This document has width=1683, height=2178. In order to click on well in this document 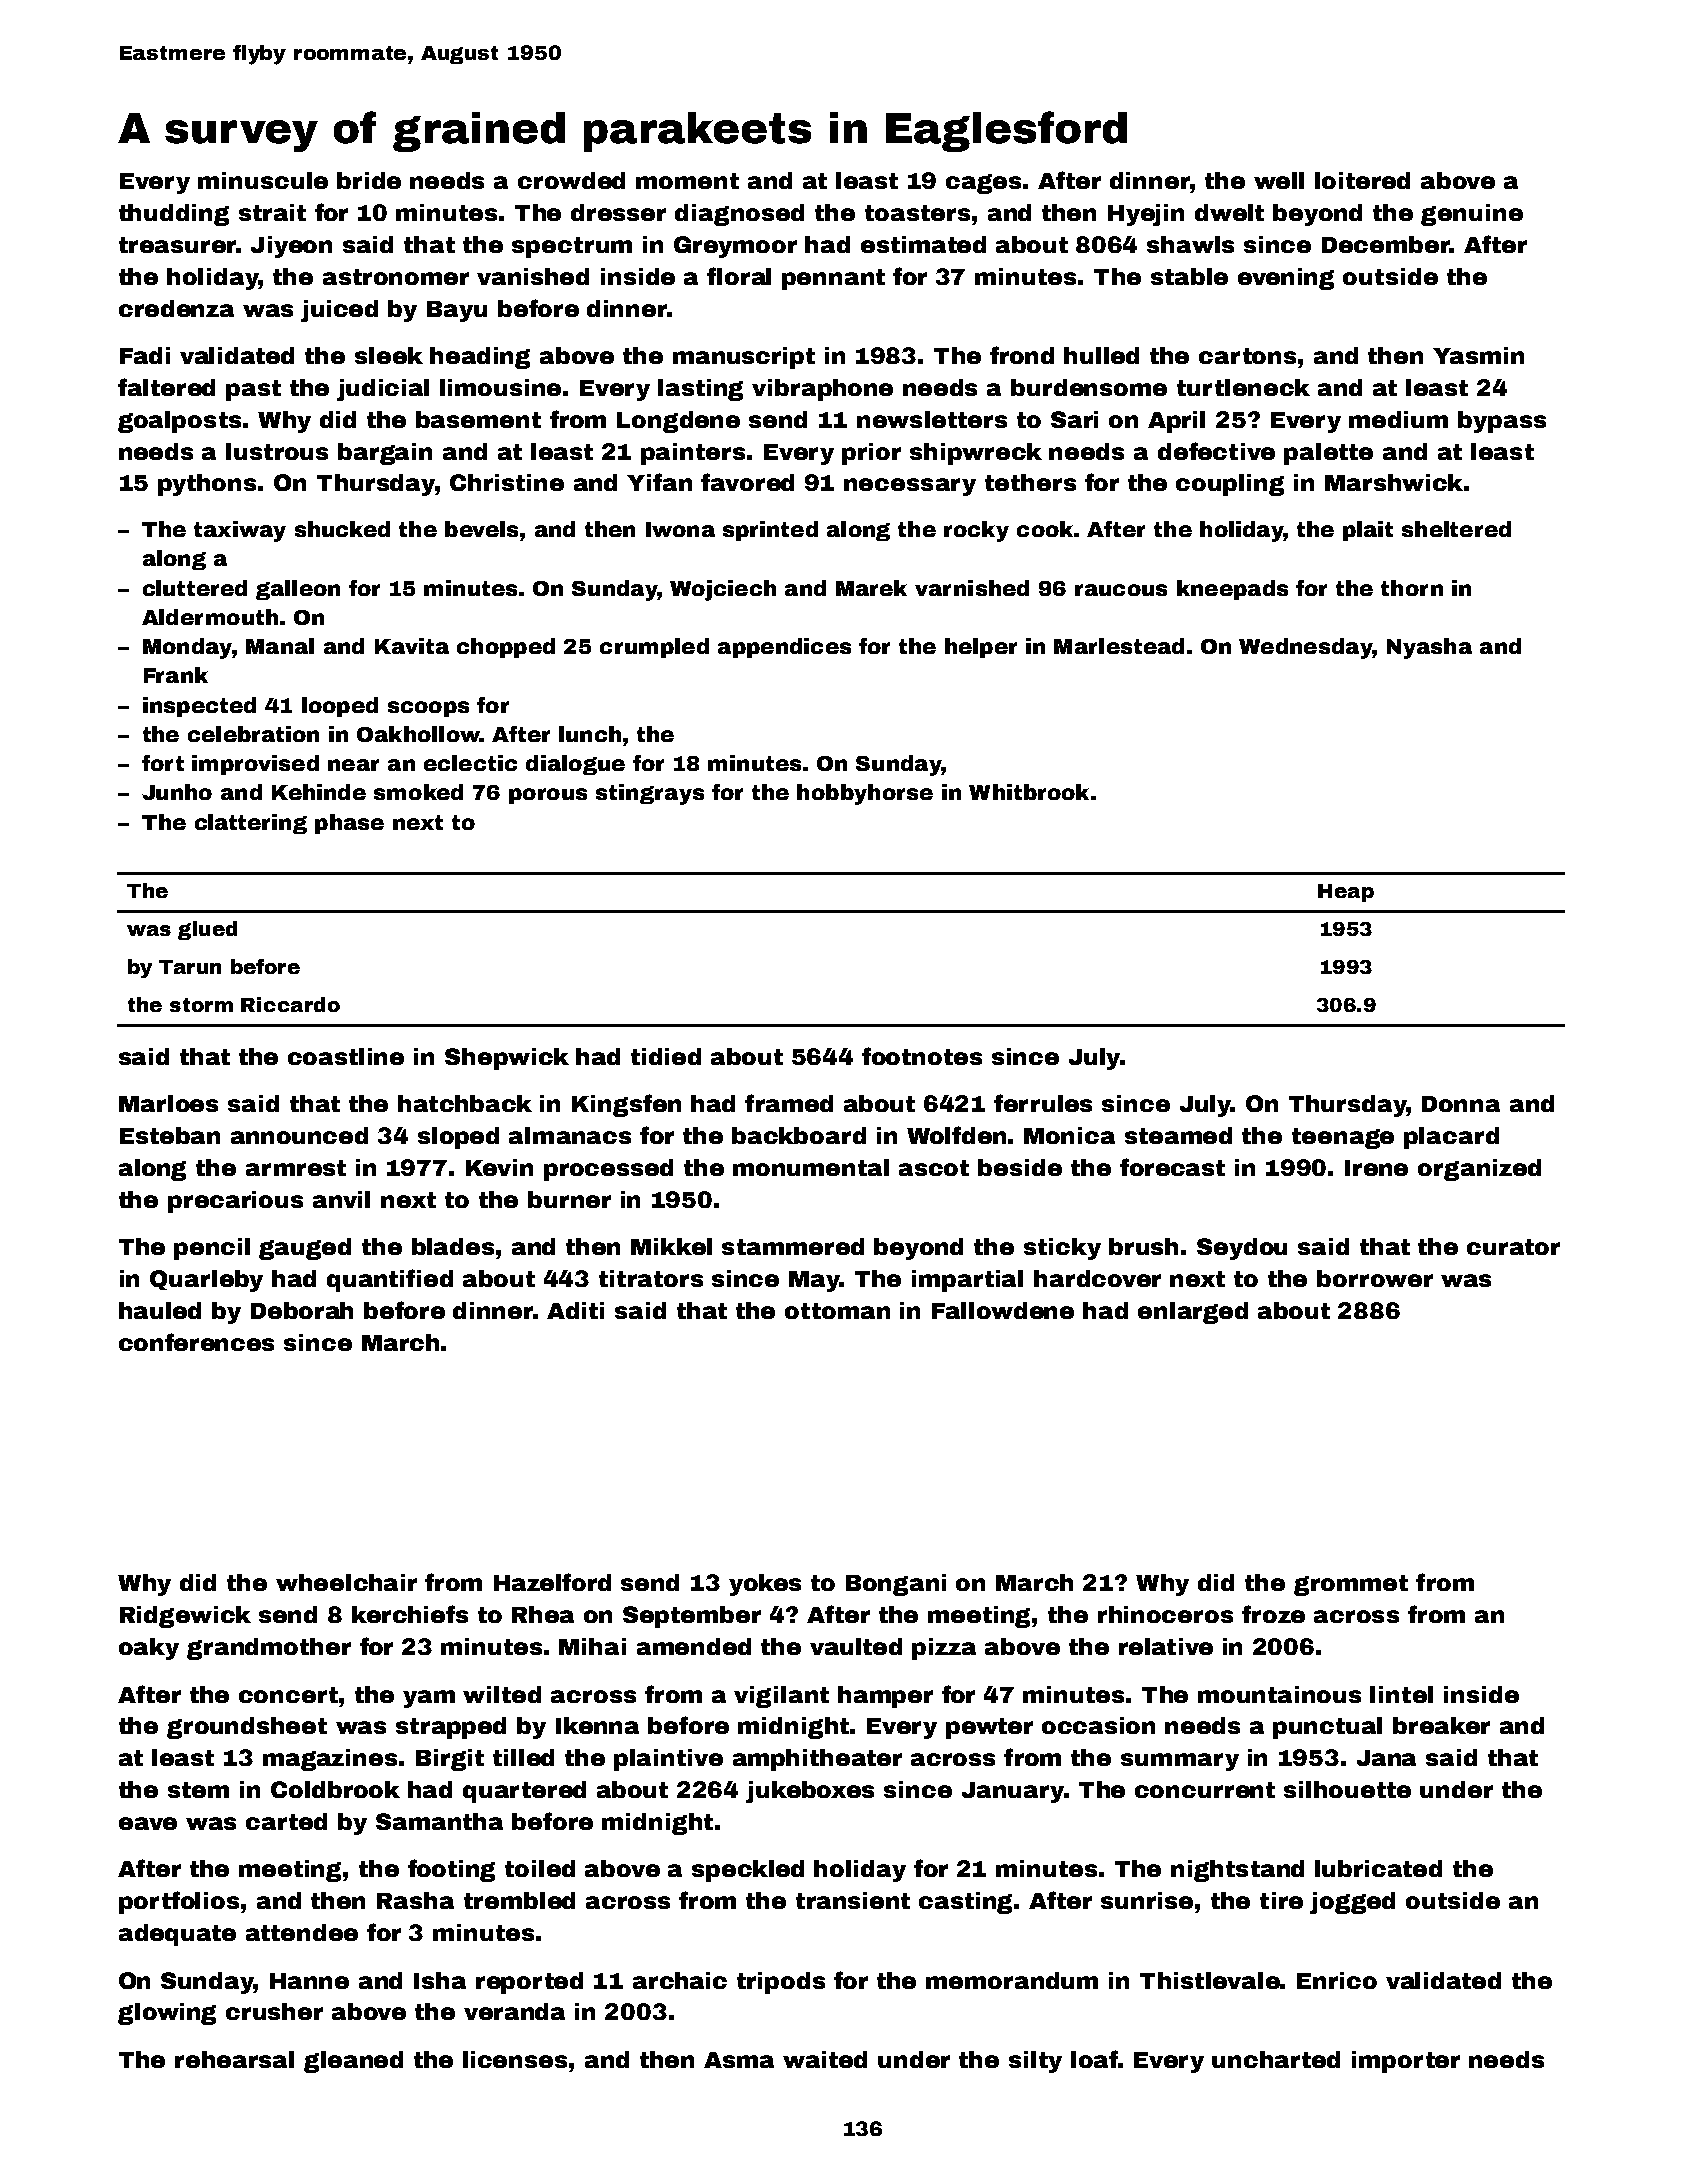, I will do `click(1279, 180)`.
